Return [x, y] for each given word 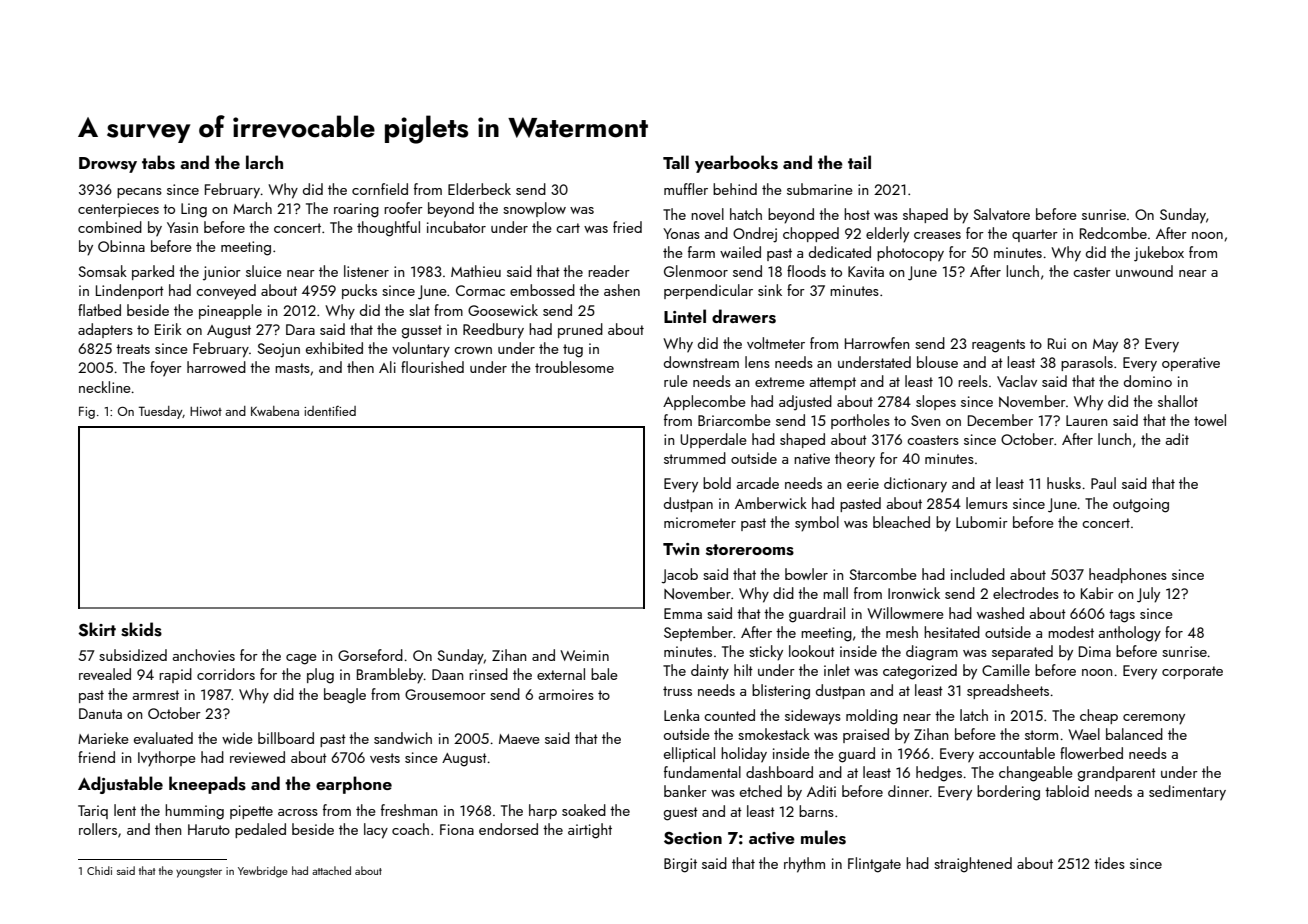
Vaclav [1017, 381]
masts [292, 368]
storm [1041, 735]
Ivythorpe [167, 759]
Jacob [680, 576]
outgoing [1141, 505]
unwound [1144, 271]
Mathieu [476, 271]
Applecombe [704, 402]
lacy [376, 831]
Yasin [182, 227]
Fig [87, 412]
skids [141, 629]
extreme [780, 382]
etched [761, 791]
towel [1210, 420]
